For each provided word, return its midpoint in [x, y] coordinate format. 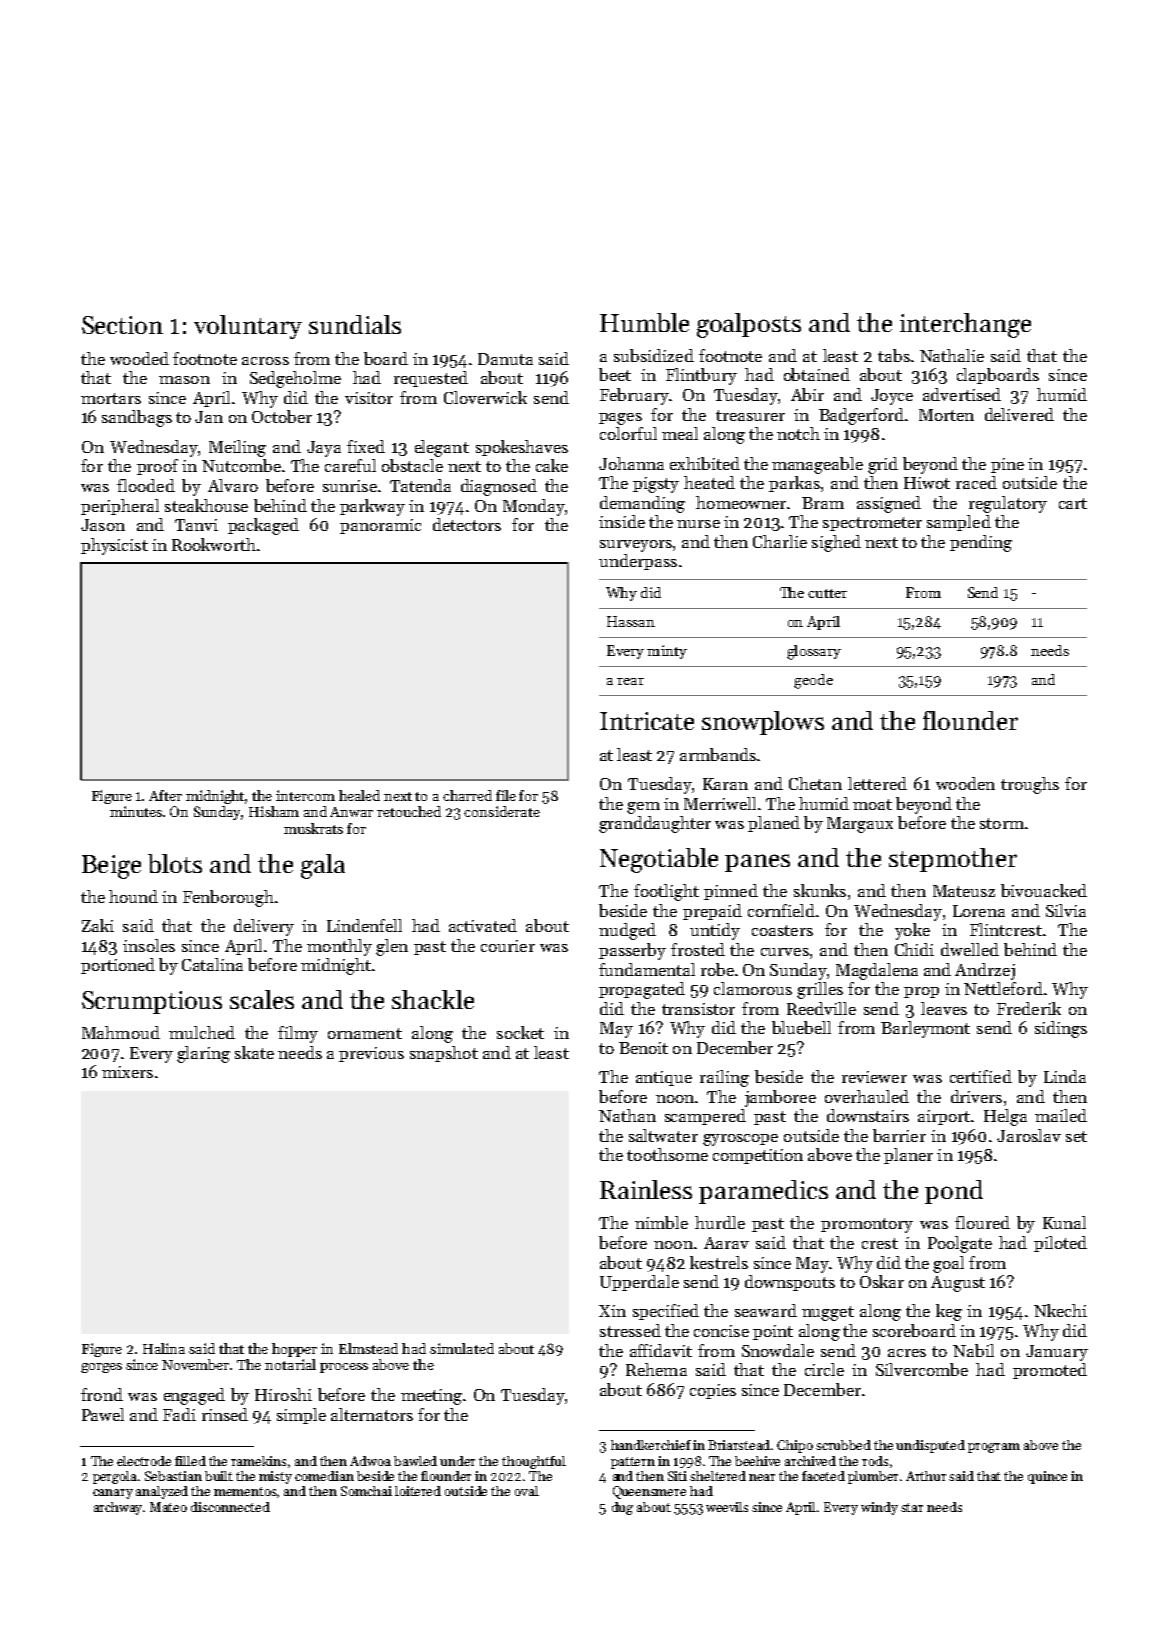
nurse [698, 524]
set [1076, 1136]
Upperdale [639, 1283]
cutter [827, 593]
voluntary [248, 327]
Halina [164, 1348]
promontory [867, 1225]
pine [1007, 465]
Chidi [914, 949]
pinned [731, 892]
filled [190, 1461]
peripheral [120, 507]
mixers [127, 1072]
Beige [111, 867]
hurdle [720, 1222]
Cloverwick [485, 397]
